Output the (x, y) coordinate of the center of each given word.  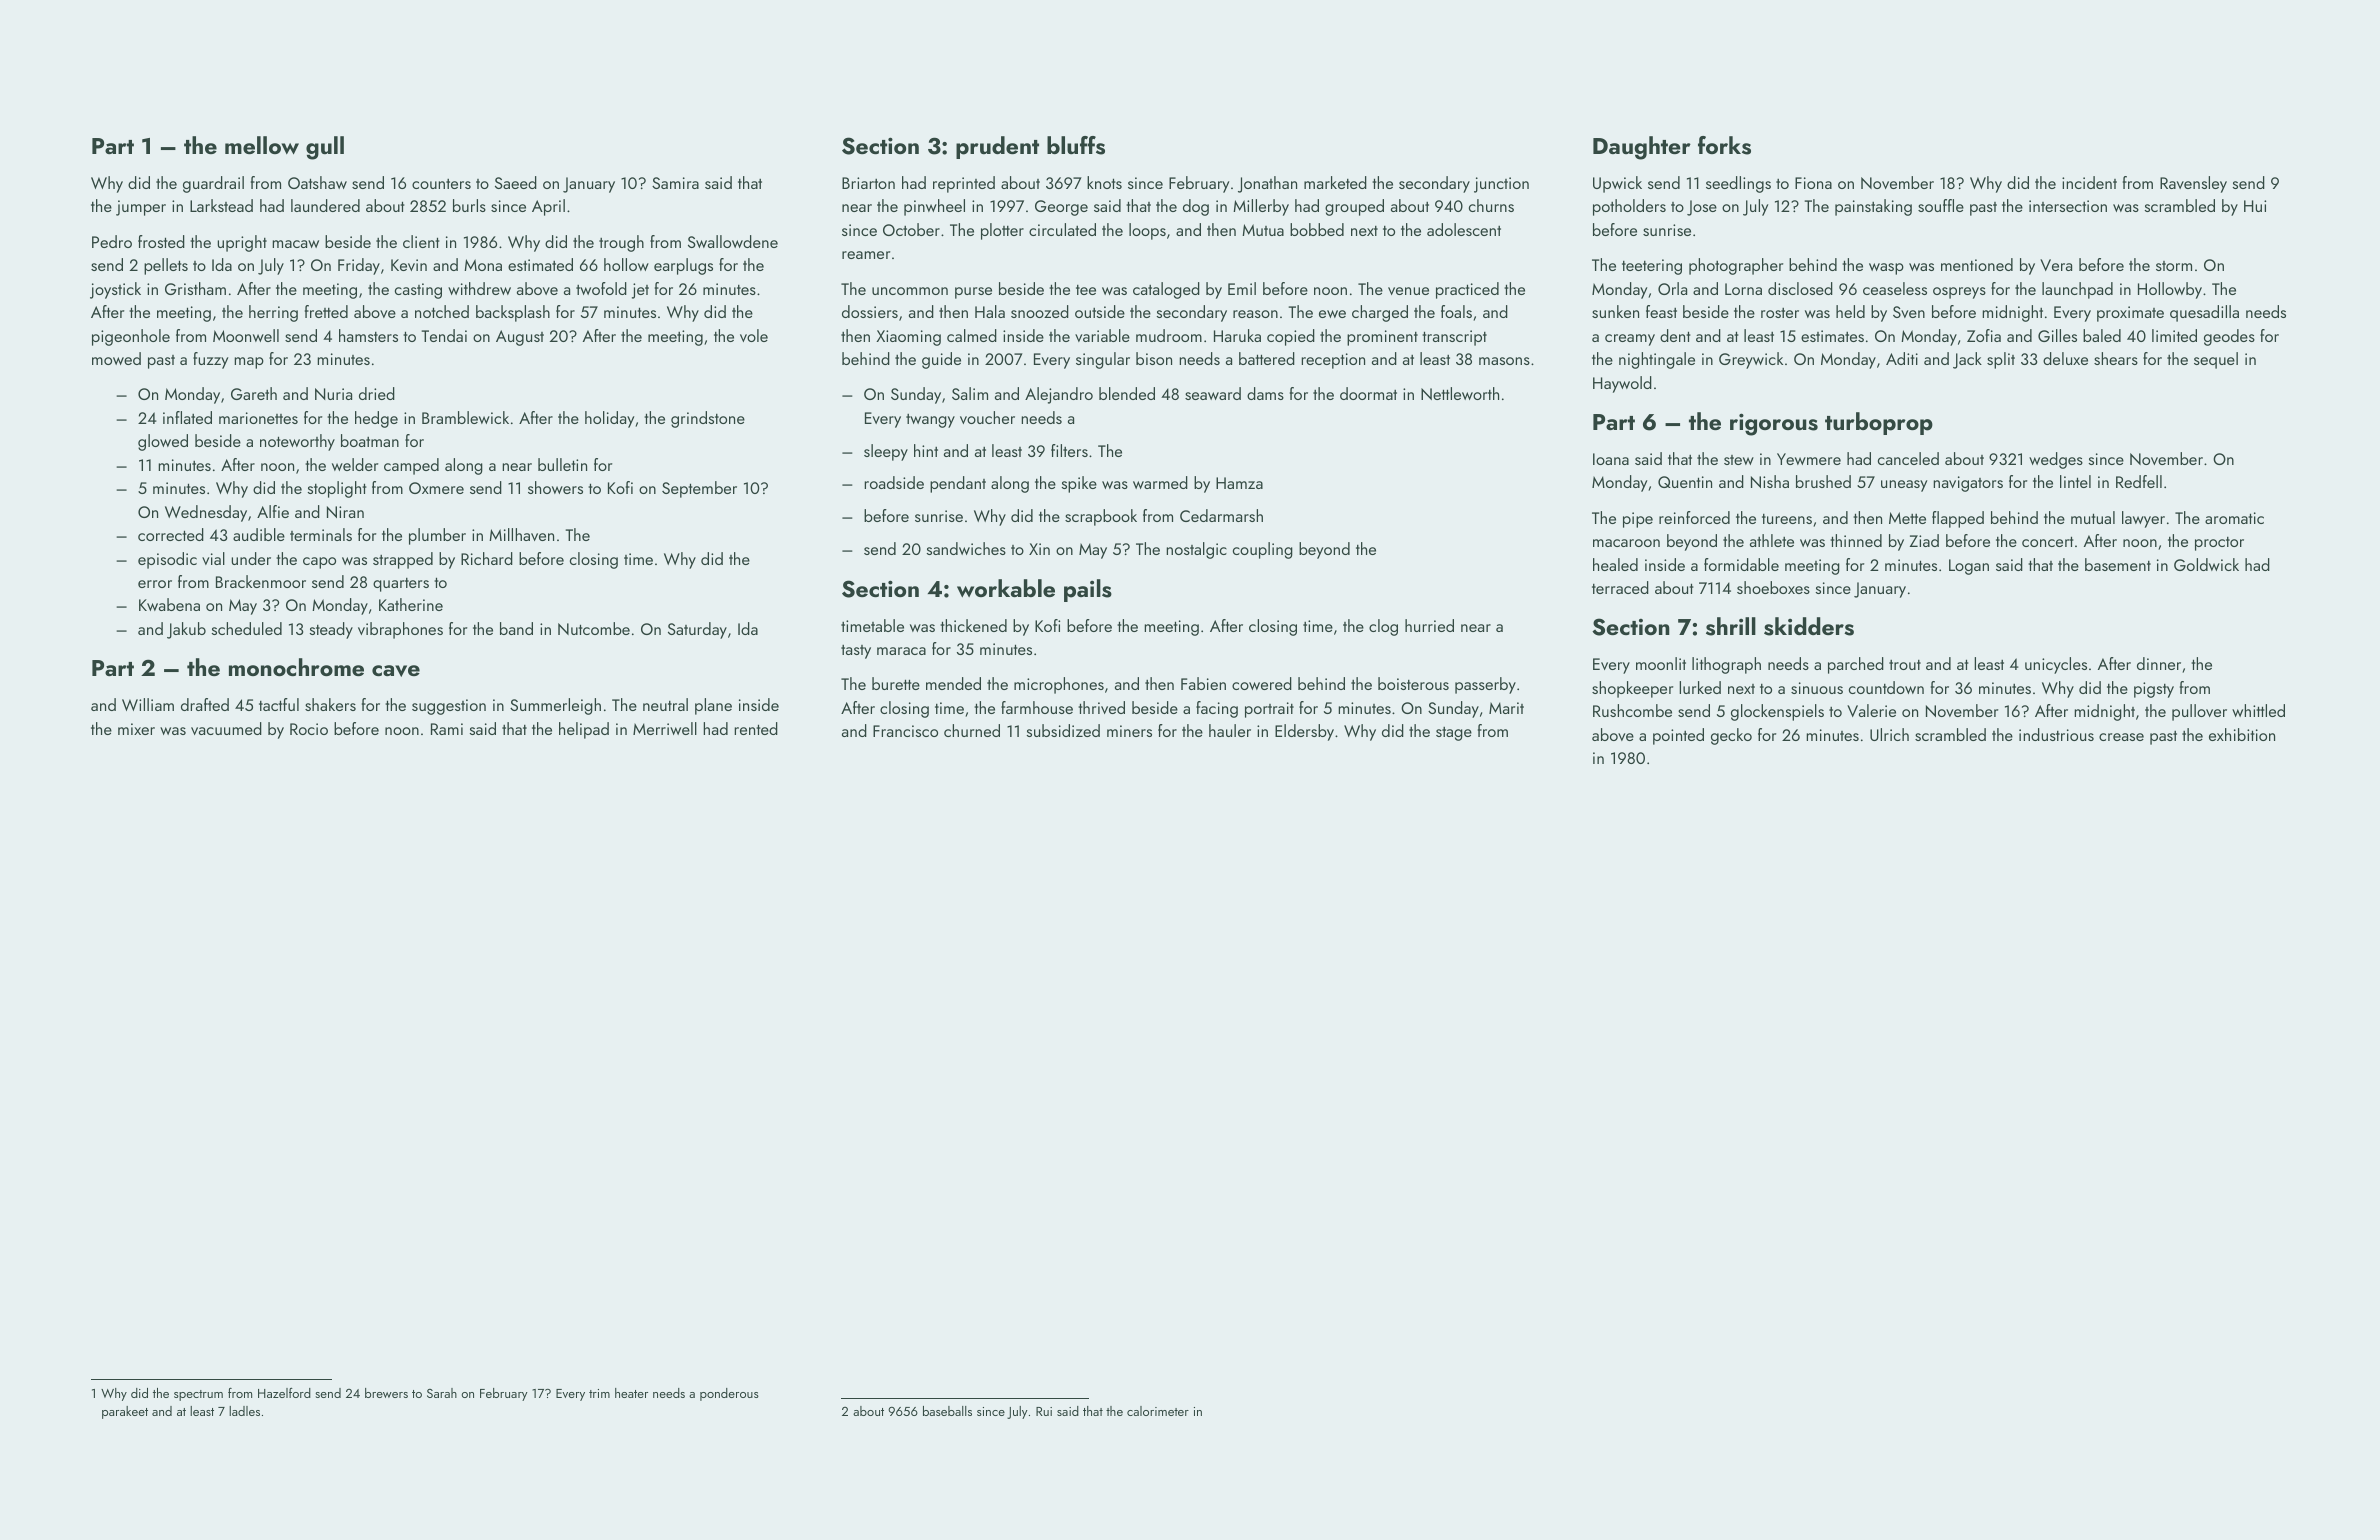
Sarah (442, 1393)
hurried (1429, 625)
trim (599, 1393)
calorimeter (1158, 1411)
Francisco (905, 731)
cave (396, 671)
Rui (1044, 1411)
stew (1739, 460)
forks (1724, 145)
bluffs (1076, 145)
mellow (262, 145)
